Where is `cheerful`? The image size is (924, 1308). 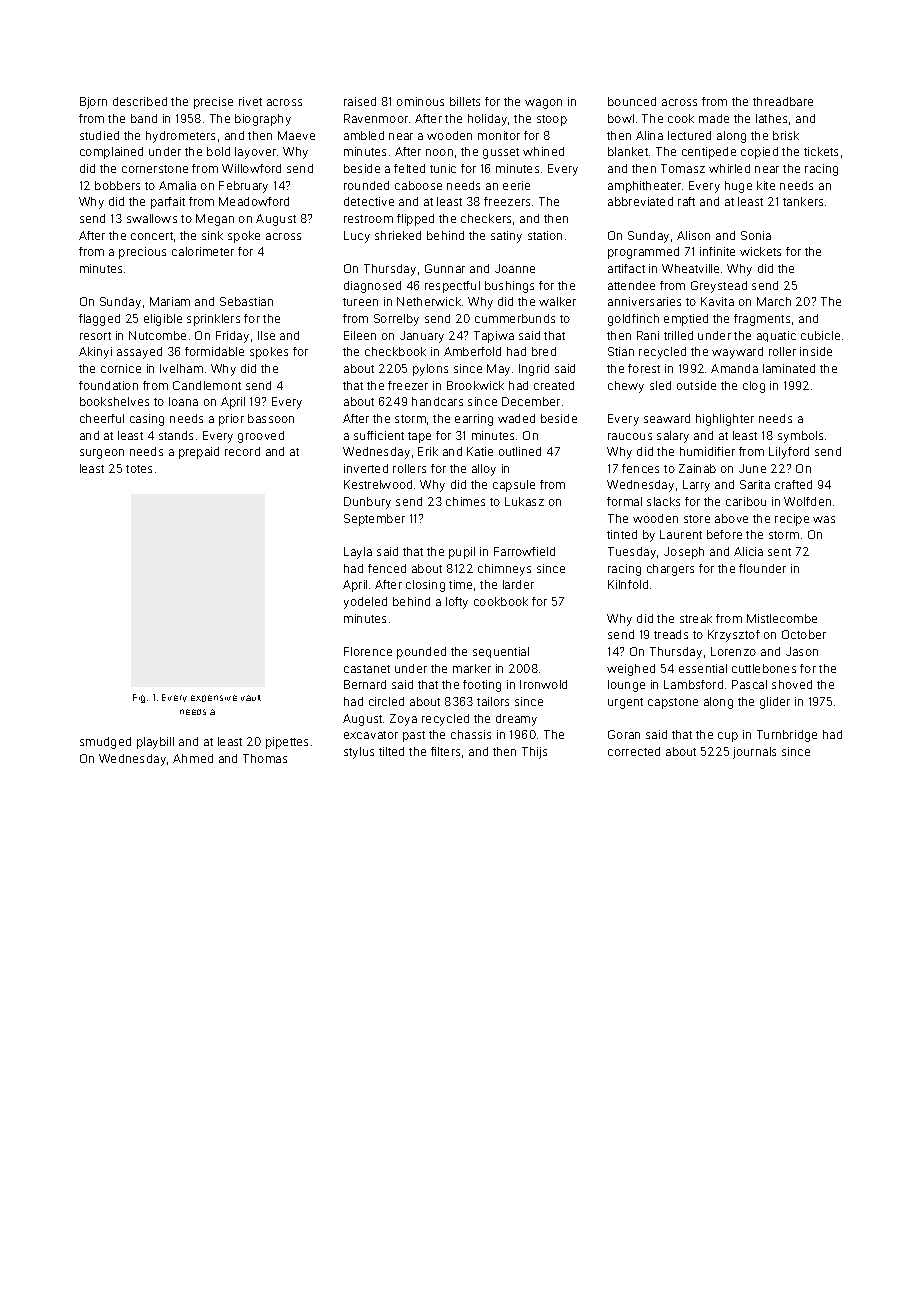
cheerful is located at coordinates (102, 418).
